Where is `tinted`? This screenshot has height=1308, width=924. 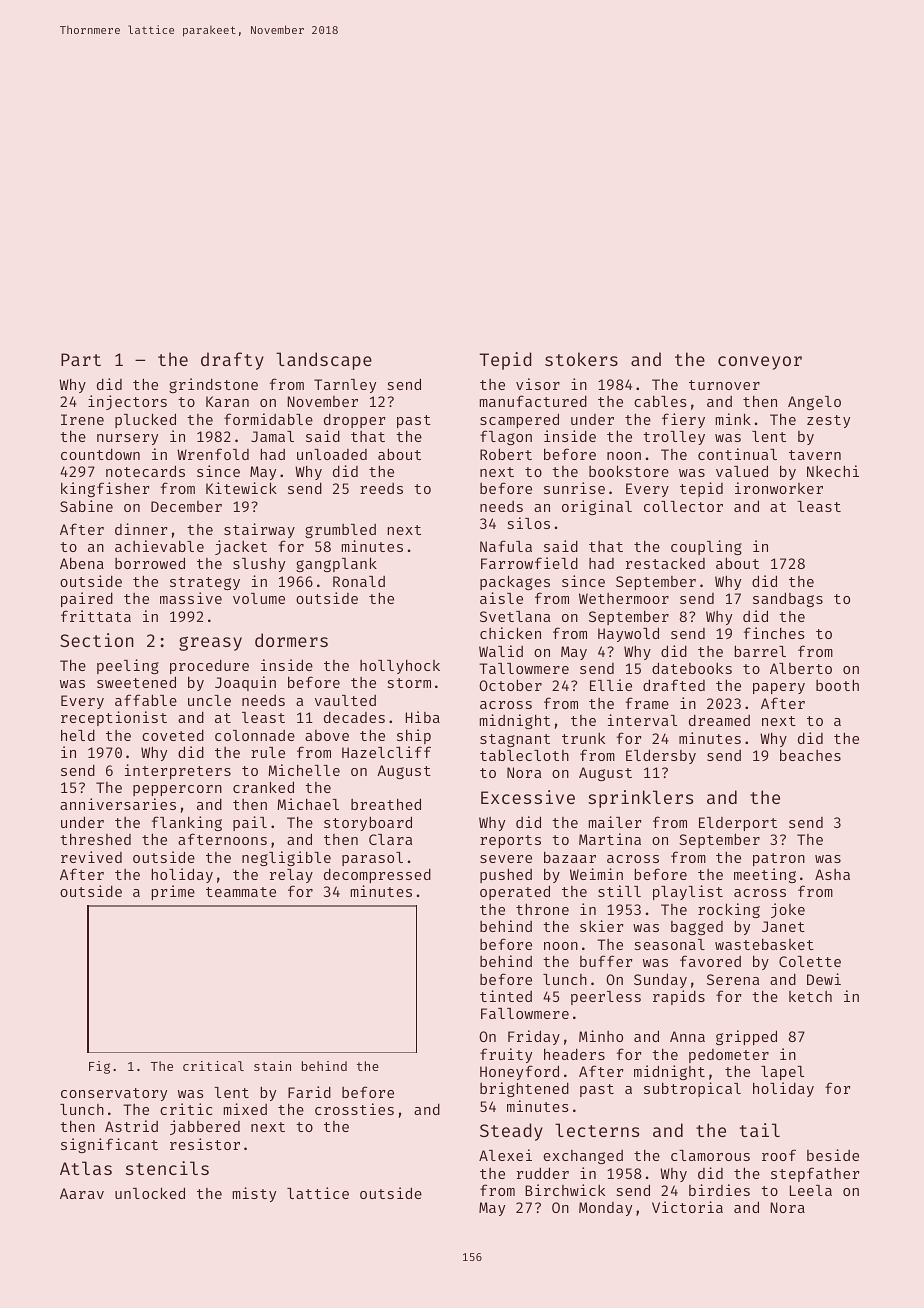 tinted is located at coordinates (506, 996).
